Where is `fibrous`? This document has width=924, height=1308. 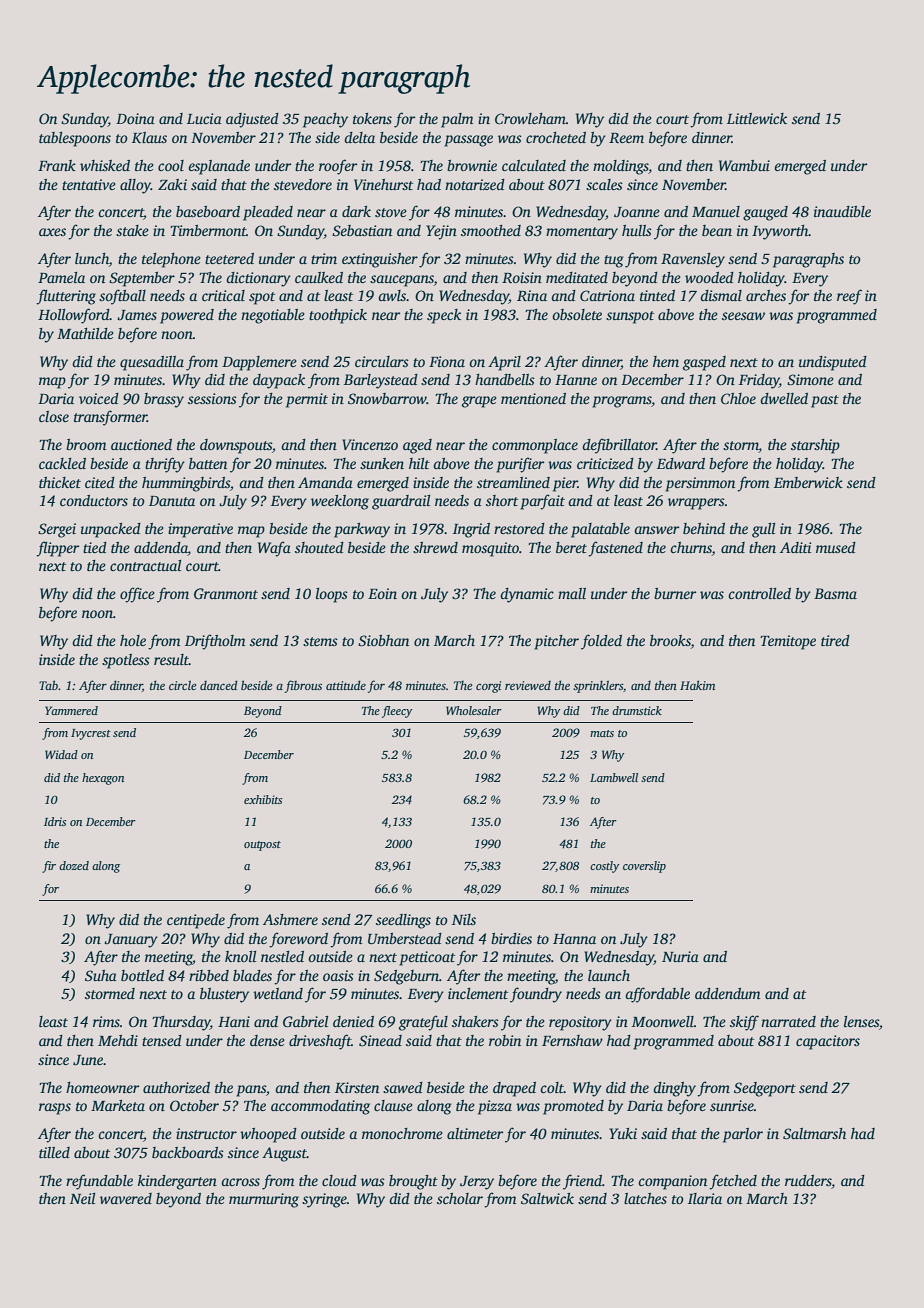 fibrous is located at coordinates (303, 686).
